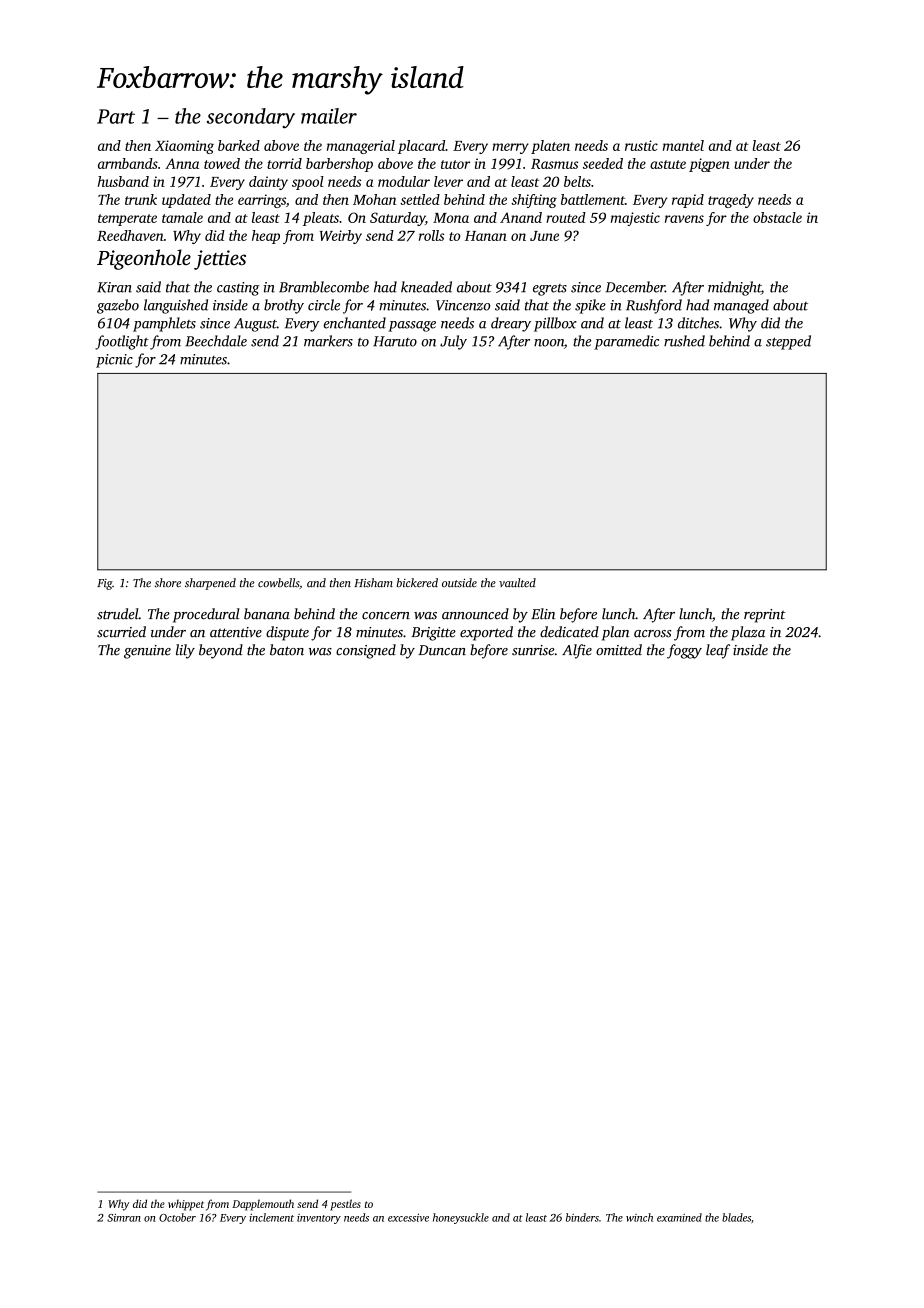  What do you see at coordinates (271, 1217) in the screenshot?
I see `inclement` at bounding box center [271, 1217].
